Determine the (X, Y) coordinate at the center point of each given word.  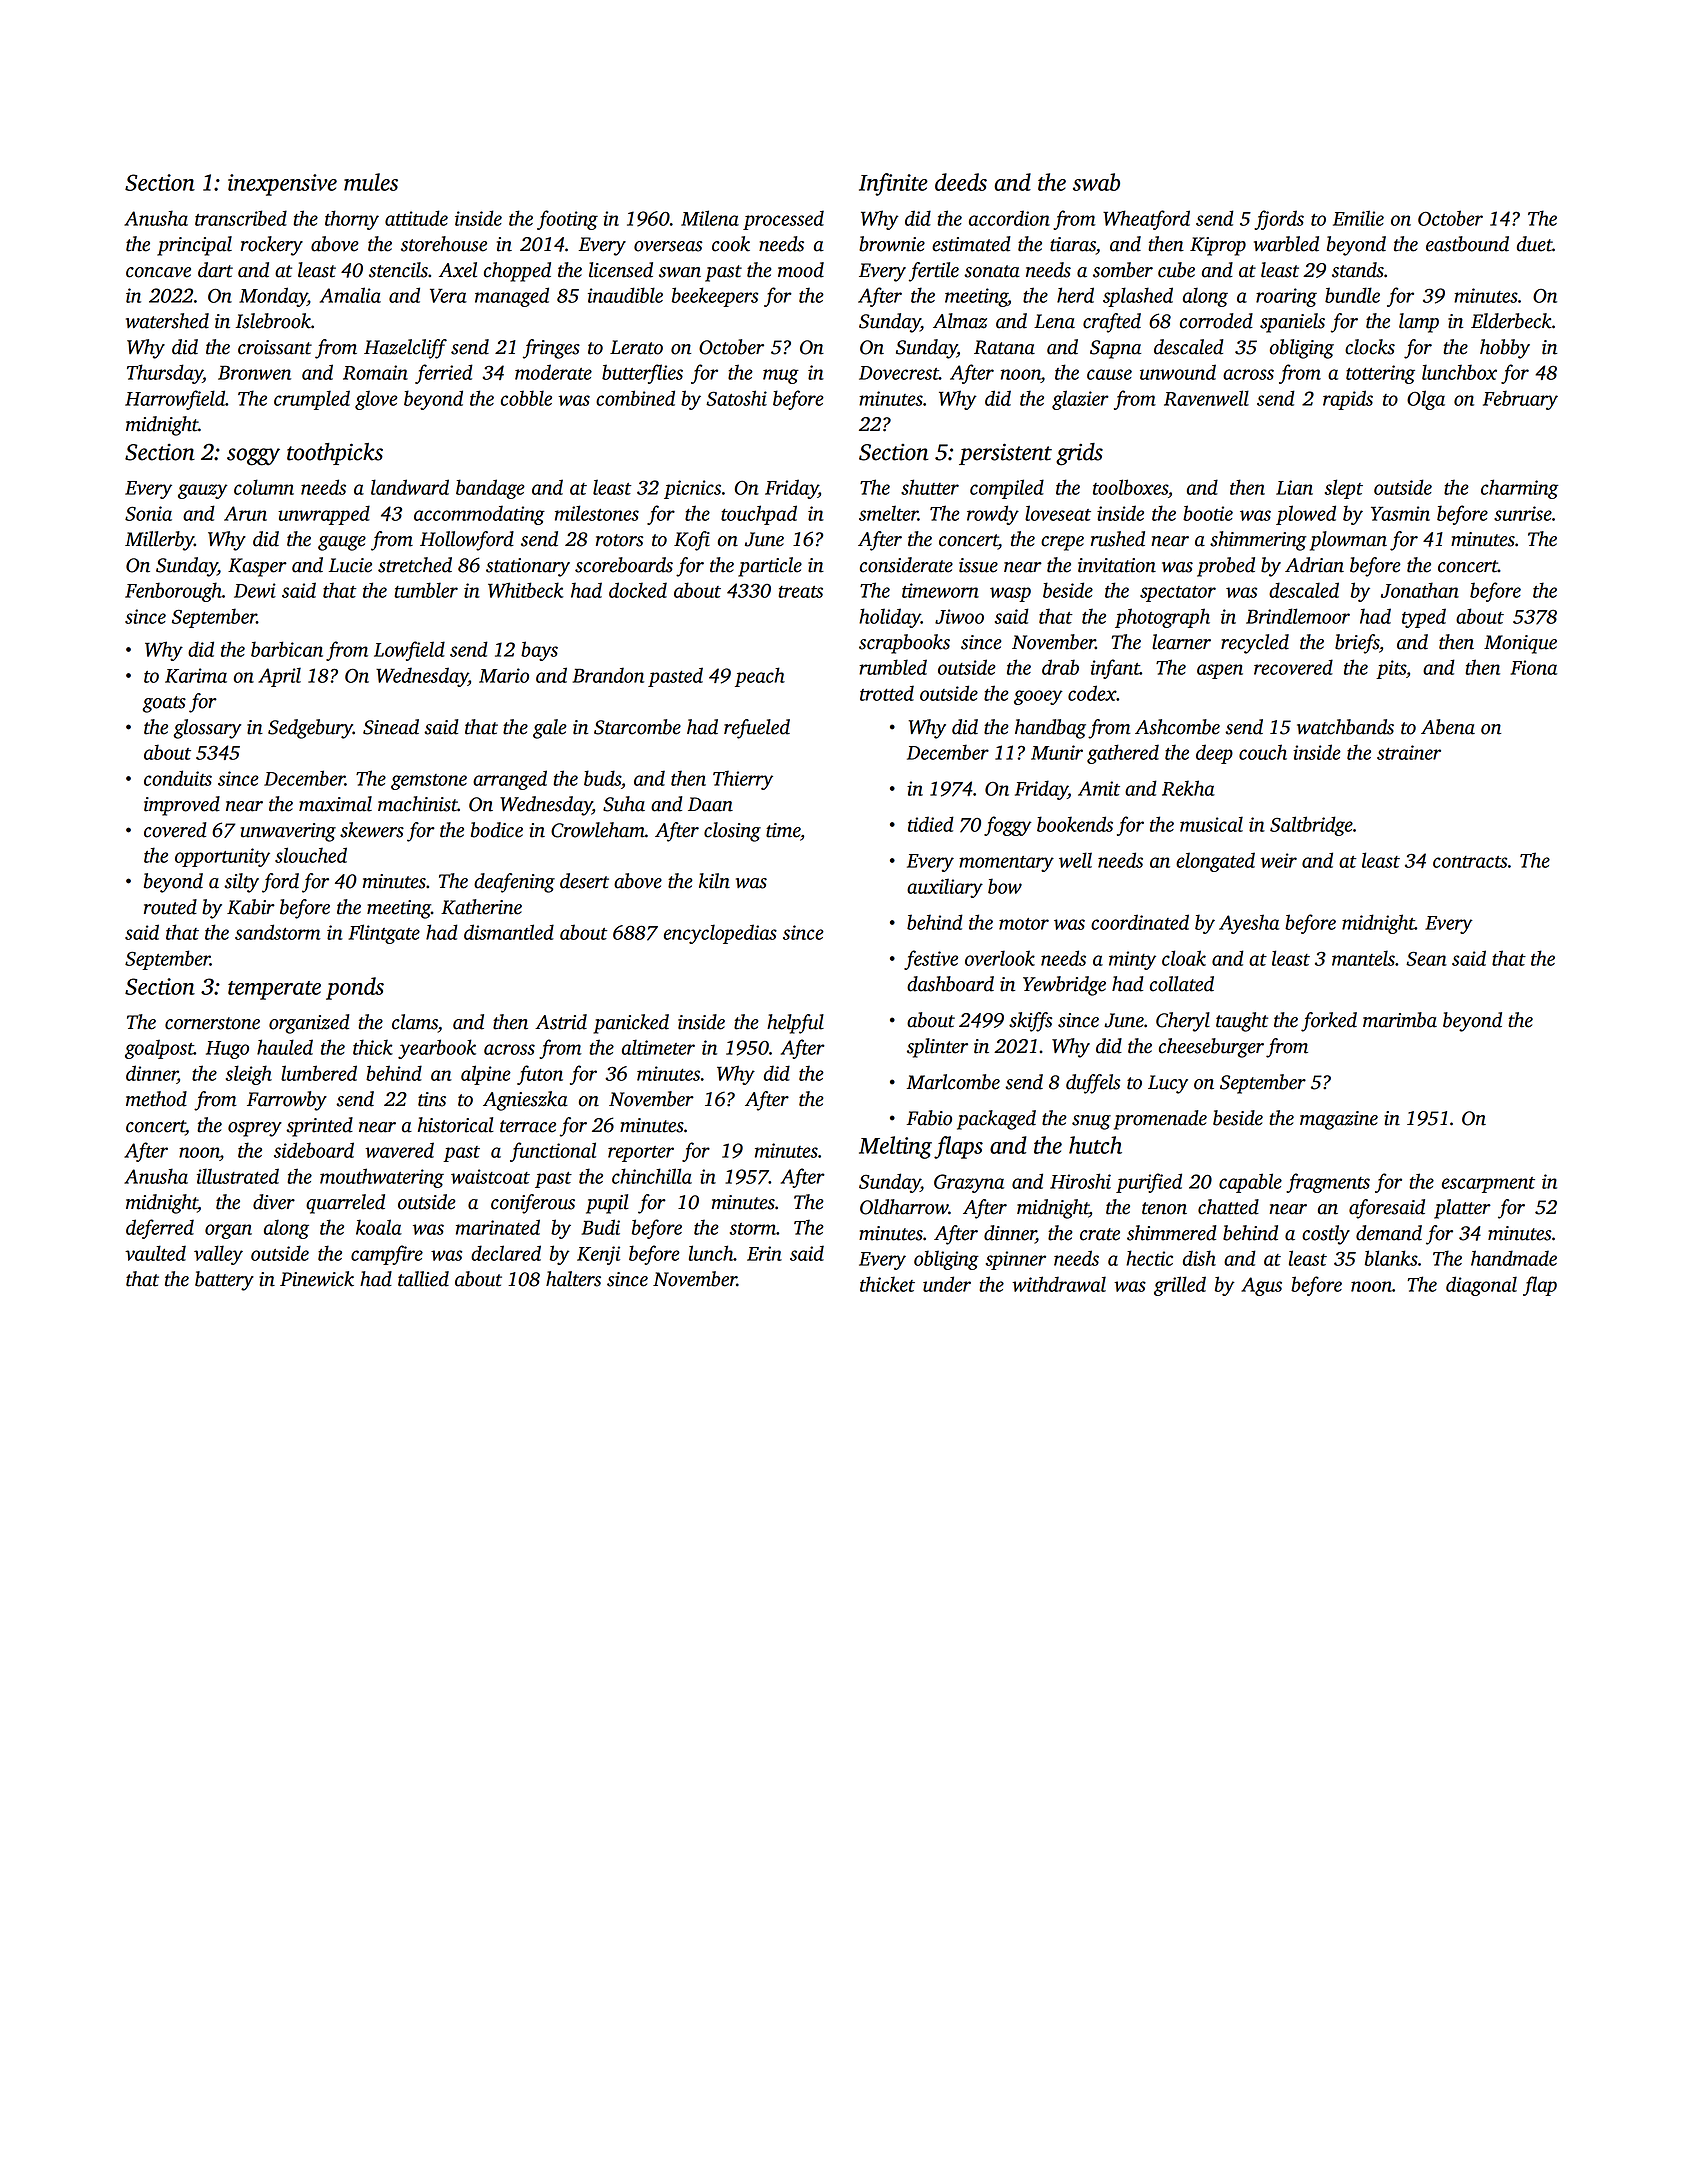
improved (182, 806)
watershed (167, 321)
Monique (1520, 644)
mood (801, 270)
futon (540, 1075)
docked (638, 590)
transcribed (241, 218)
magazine (1339, 1120)
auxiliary (945, 888)
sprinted (319, 1127)
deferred (160, 1229)
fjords (1279, 220)
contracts (1470, 862)
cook (731, 244)
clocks (1370, 347)
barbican (287, 649)
